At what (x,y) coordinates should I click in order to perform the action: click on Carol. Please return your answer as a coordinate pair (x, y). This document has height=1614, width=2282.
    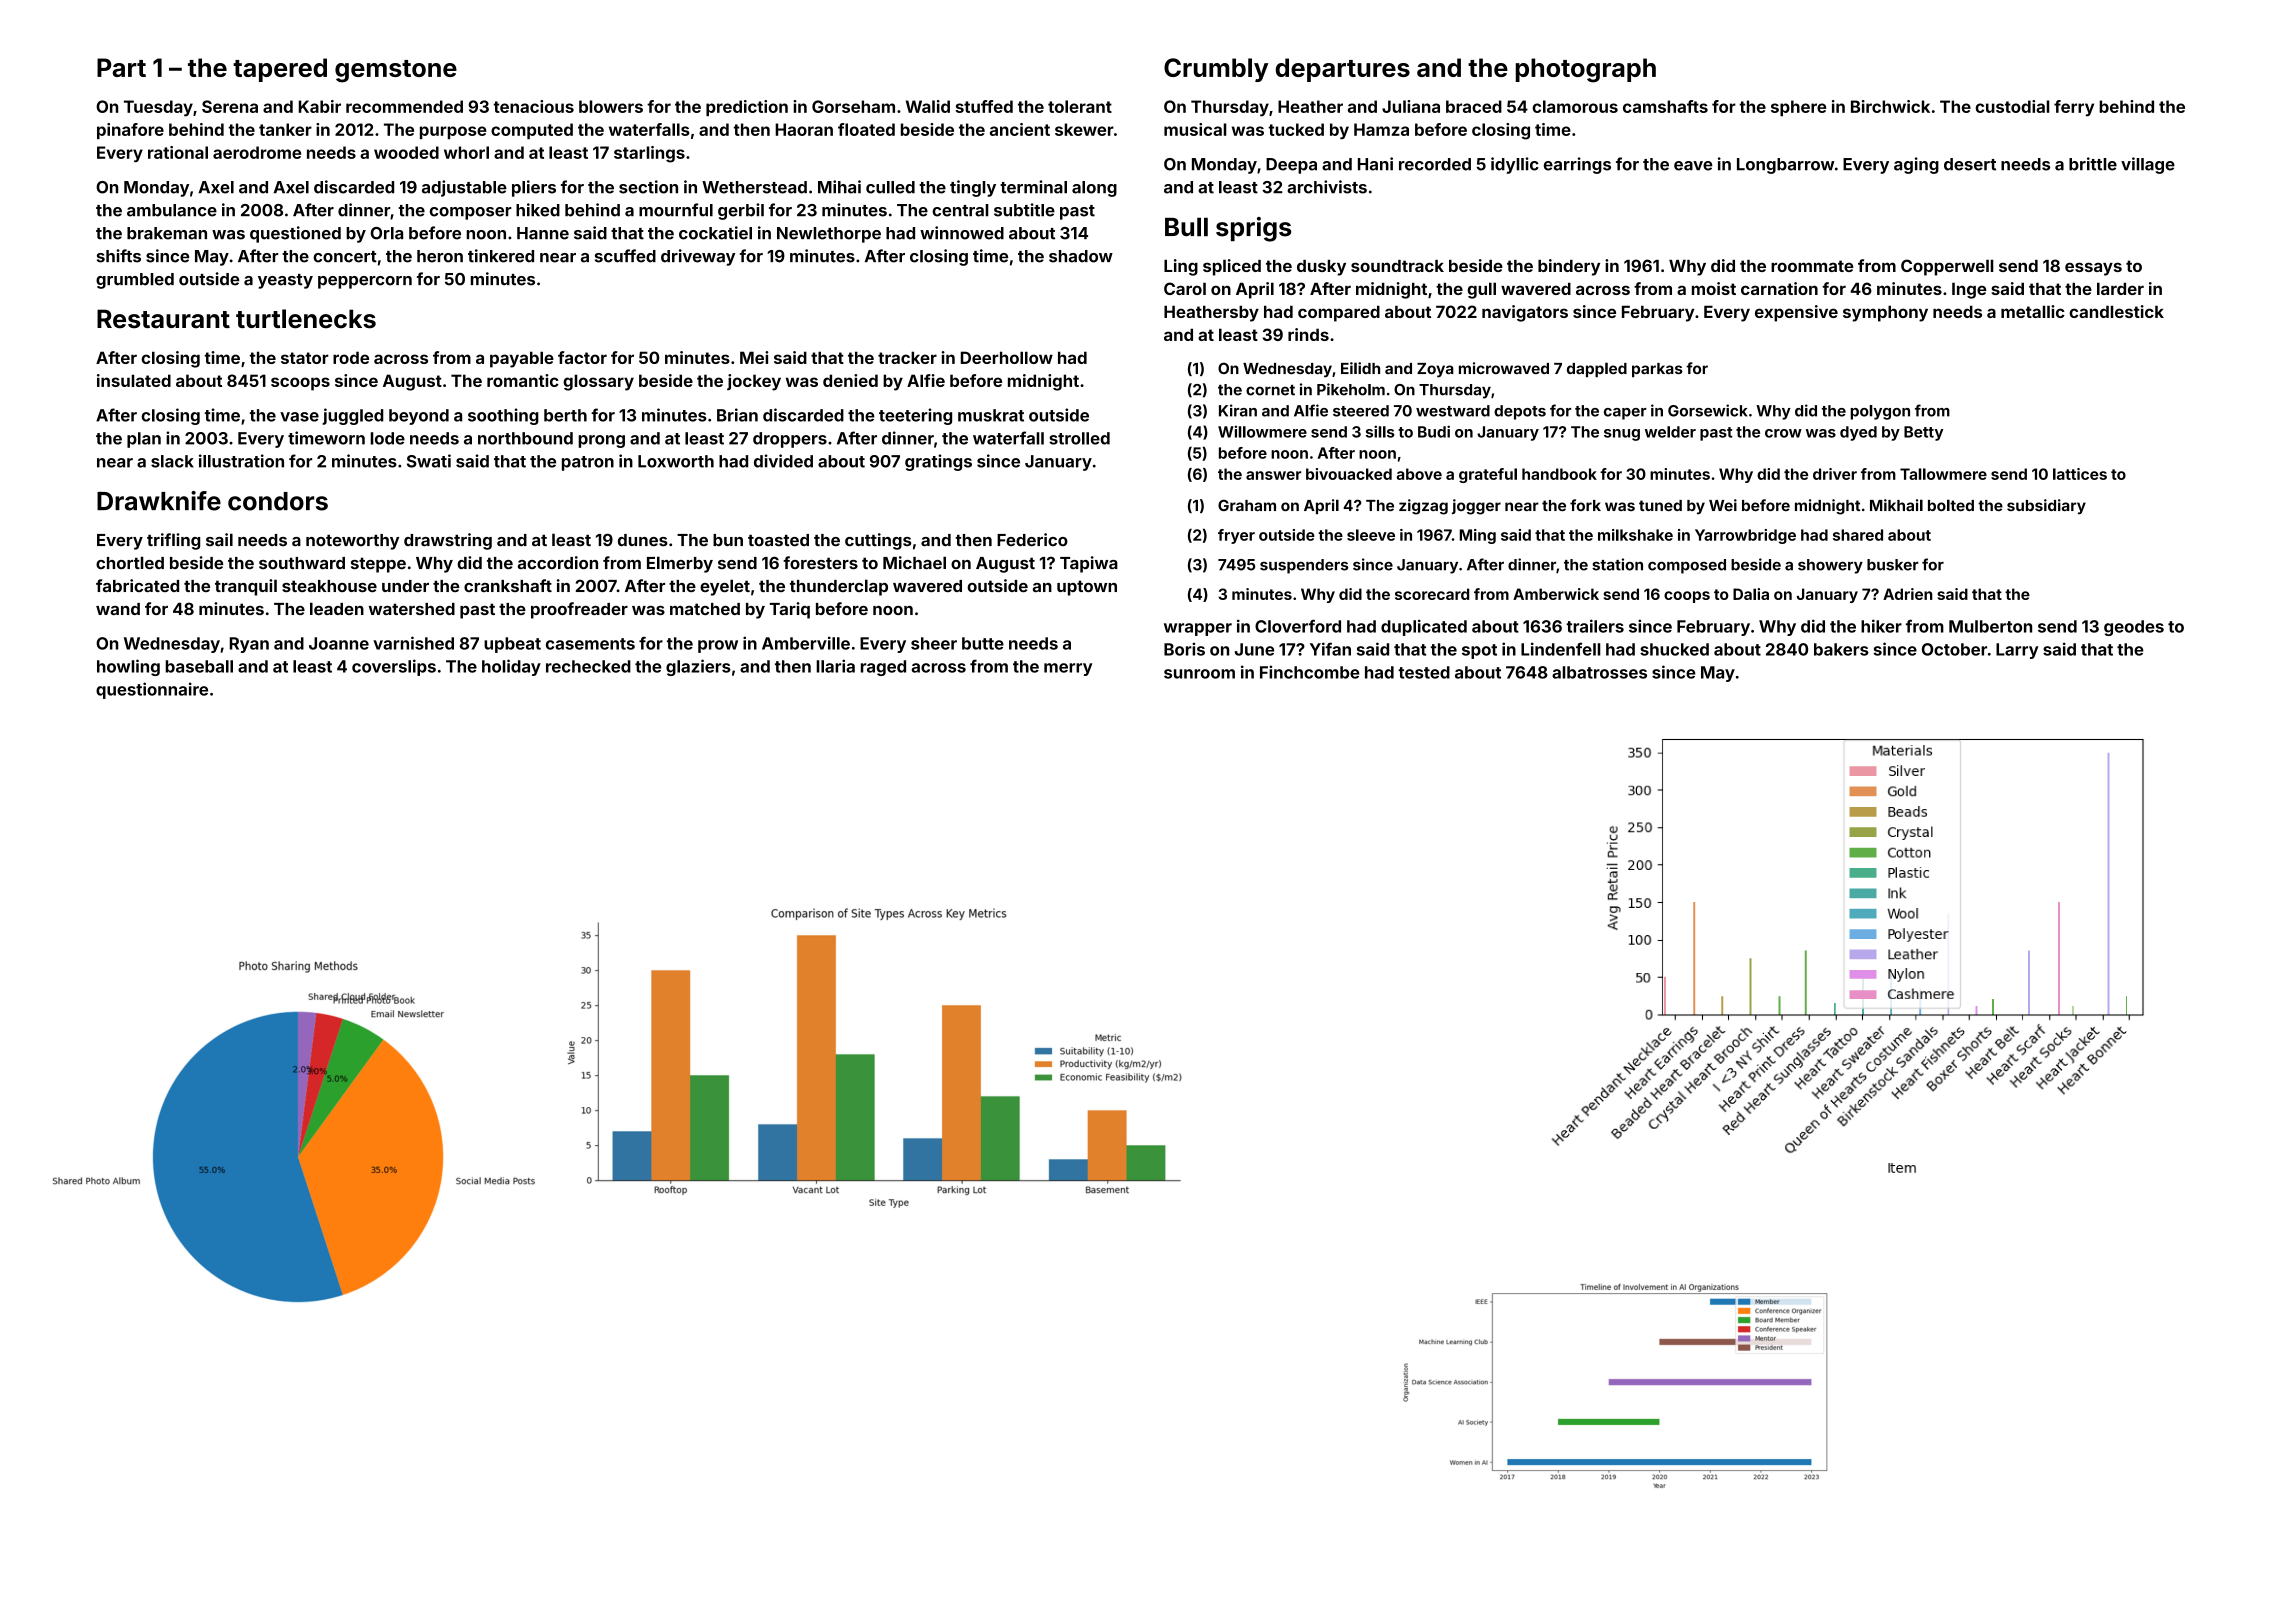
    Looking at the image, I should click on (1185, 288).
